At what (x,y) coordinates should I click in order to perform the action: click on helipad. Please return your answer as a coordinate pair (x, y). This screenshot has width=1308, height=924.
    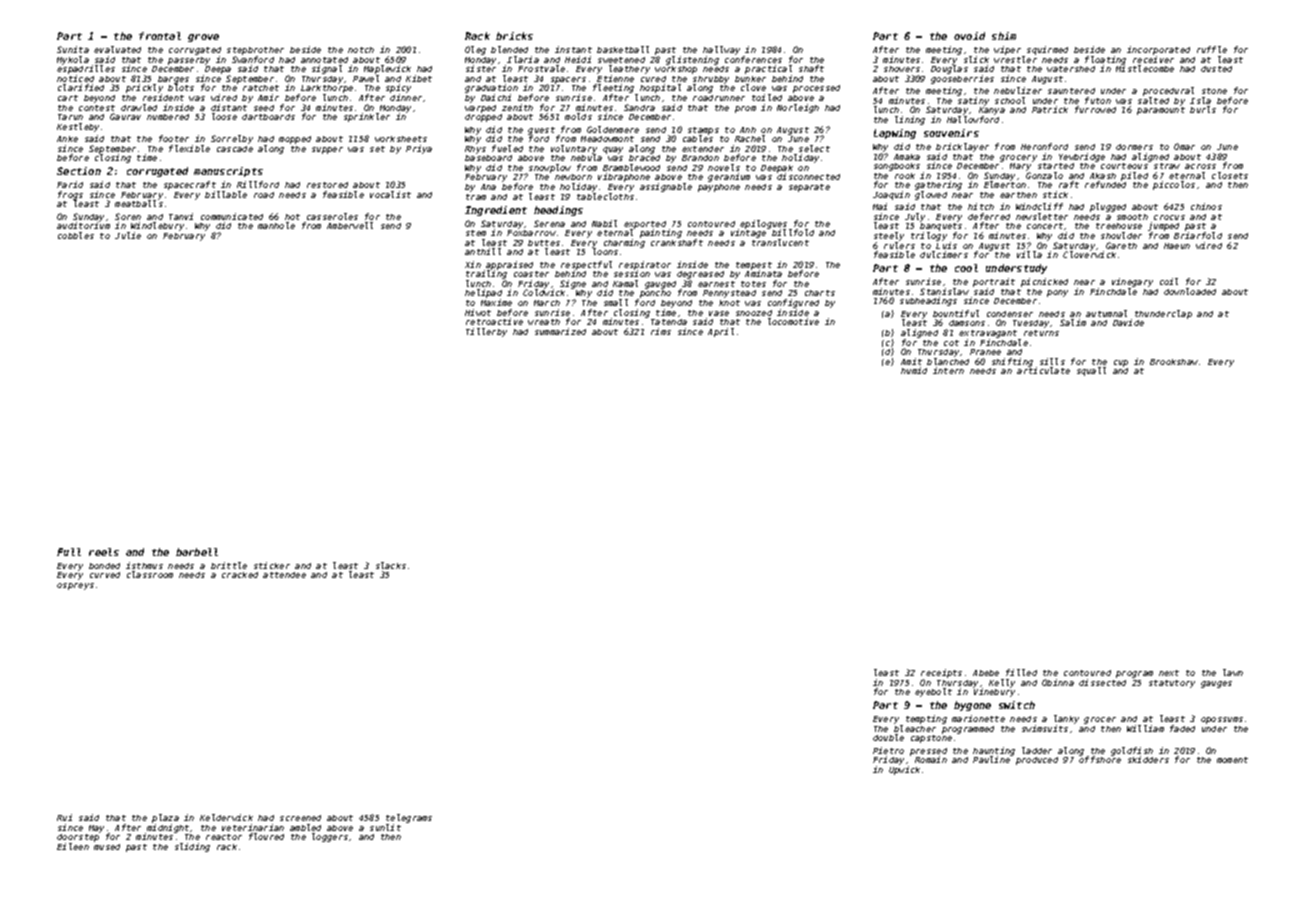
    Looking at the image, I should click on (483, 293).
